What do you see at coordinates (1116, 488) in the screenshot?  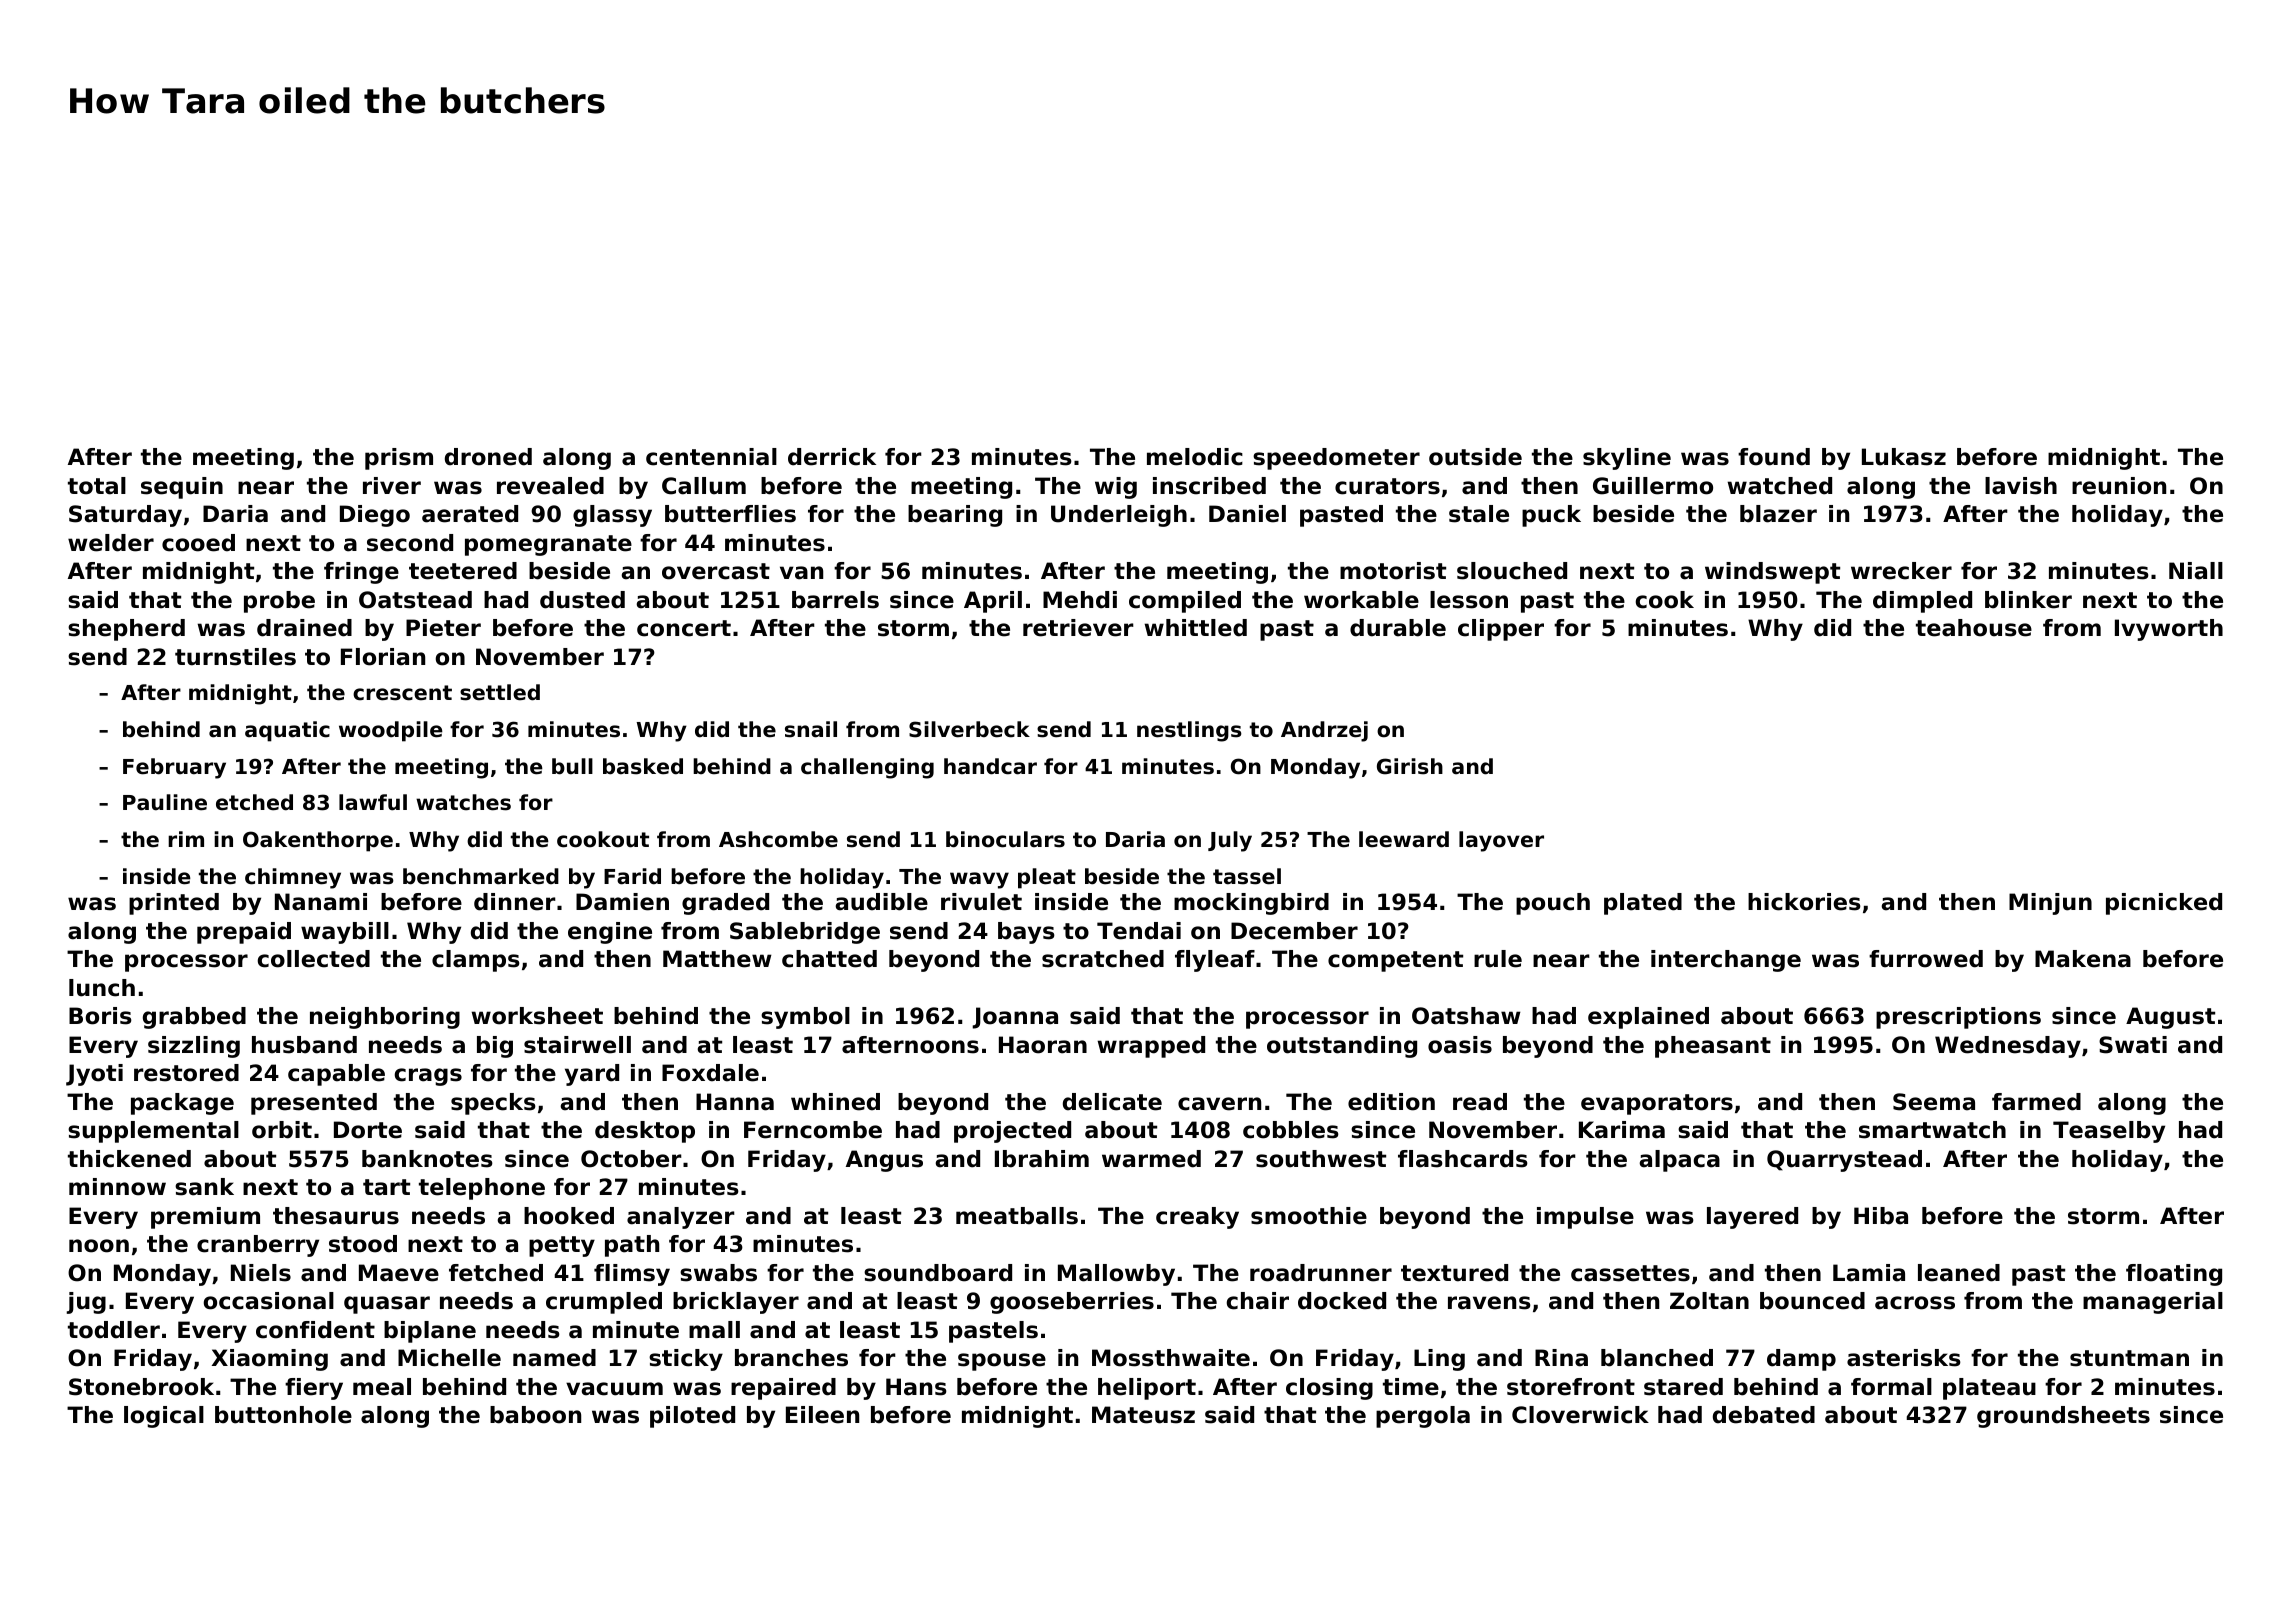 I see `wig` at bounding box center [1116, 488].
